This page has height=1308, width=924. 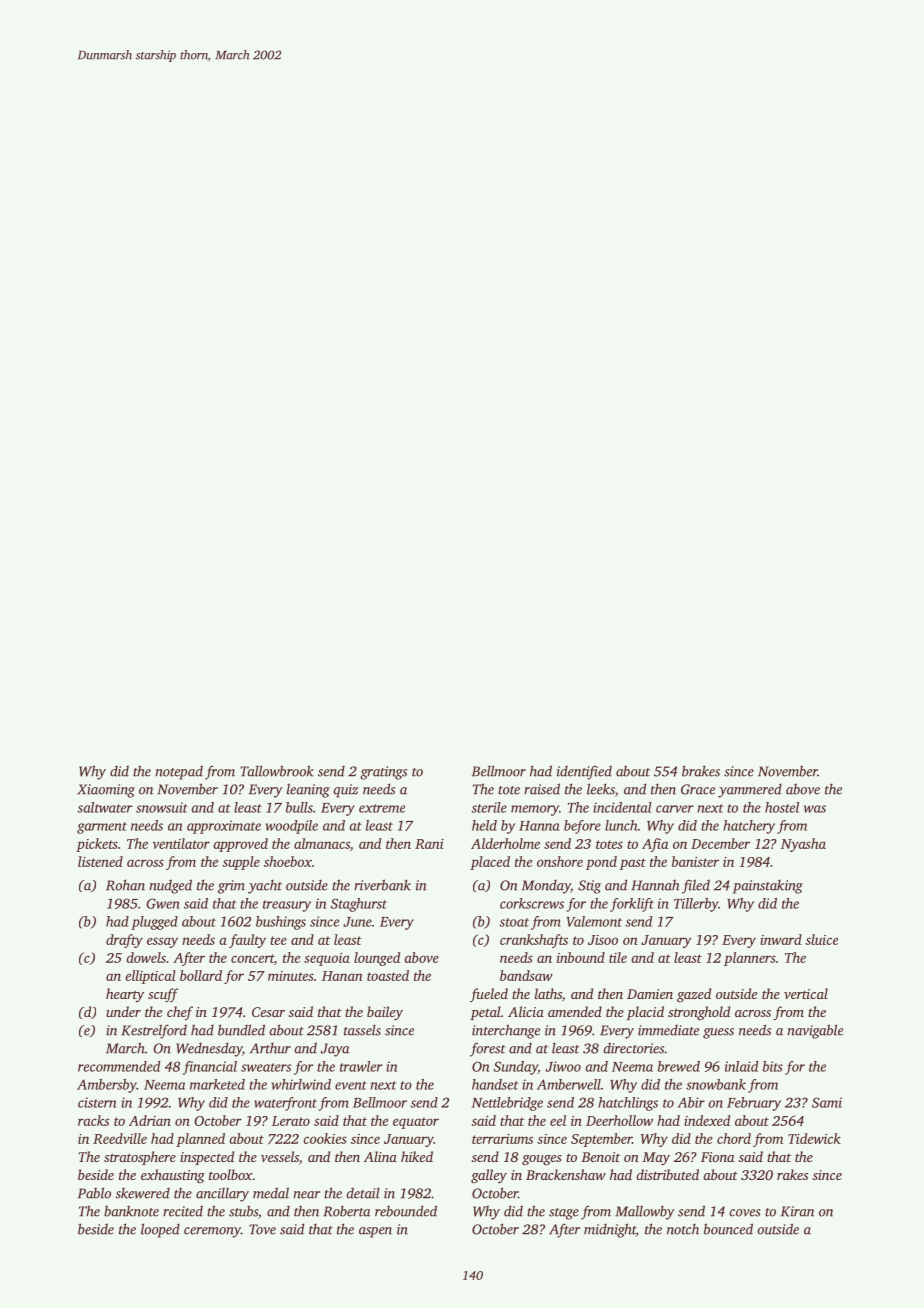 What do you see at coordinates (377, 959) in the page?
I see `lounged` at bounding box center [377, 959].
